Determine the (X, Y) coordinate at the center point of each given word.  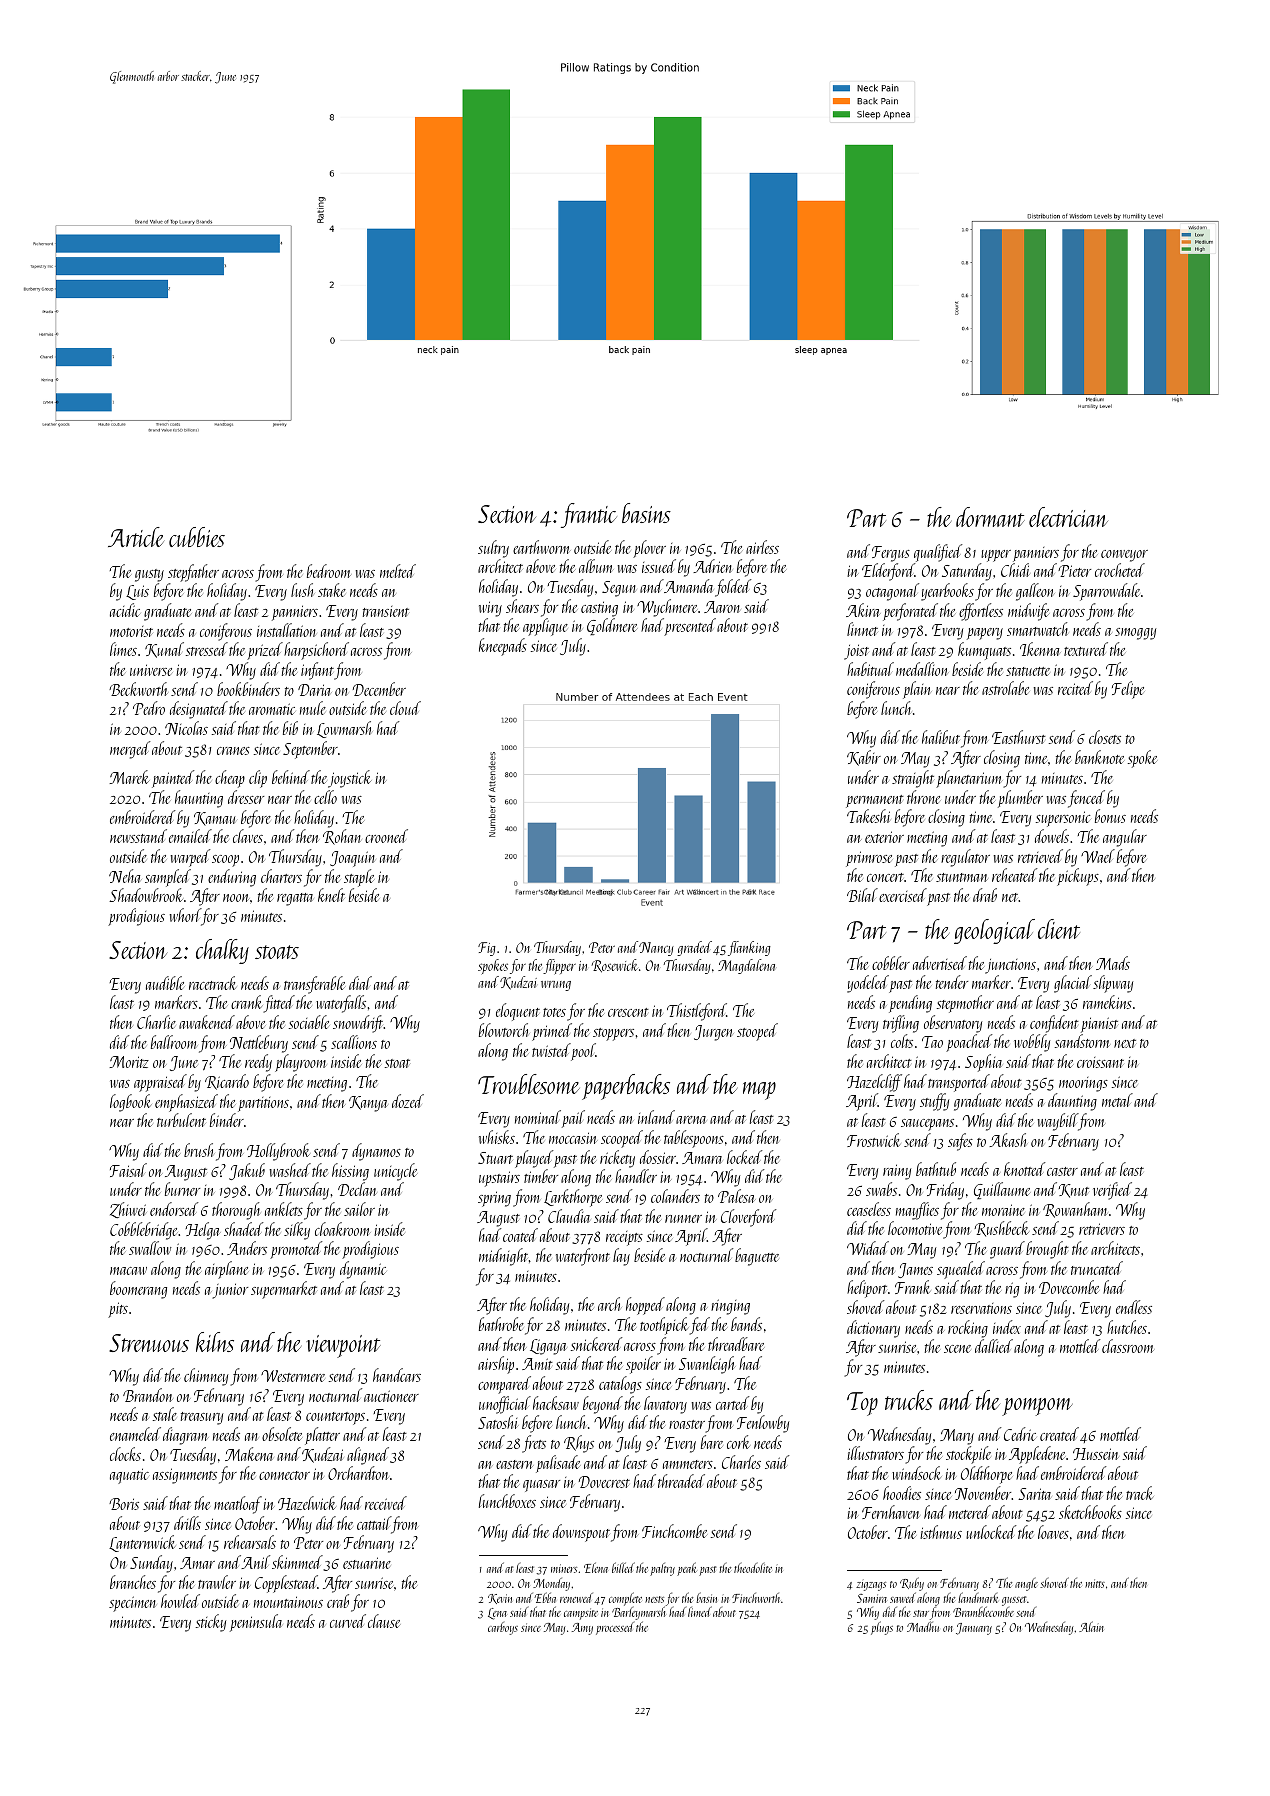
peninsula (256, 1623)
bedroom (329, 571)
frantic (589, 515)
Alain (1091, 1626)
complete (625, 1599)
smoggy (1135, 634)
